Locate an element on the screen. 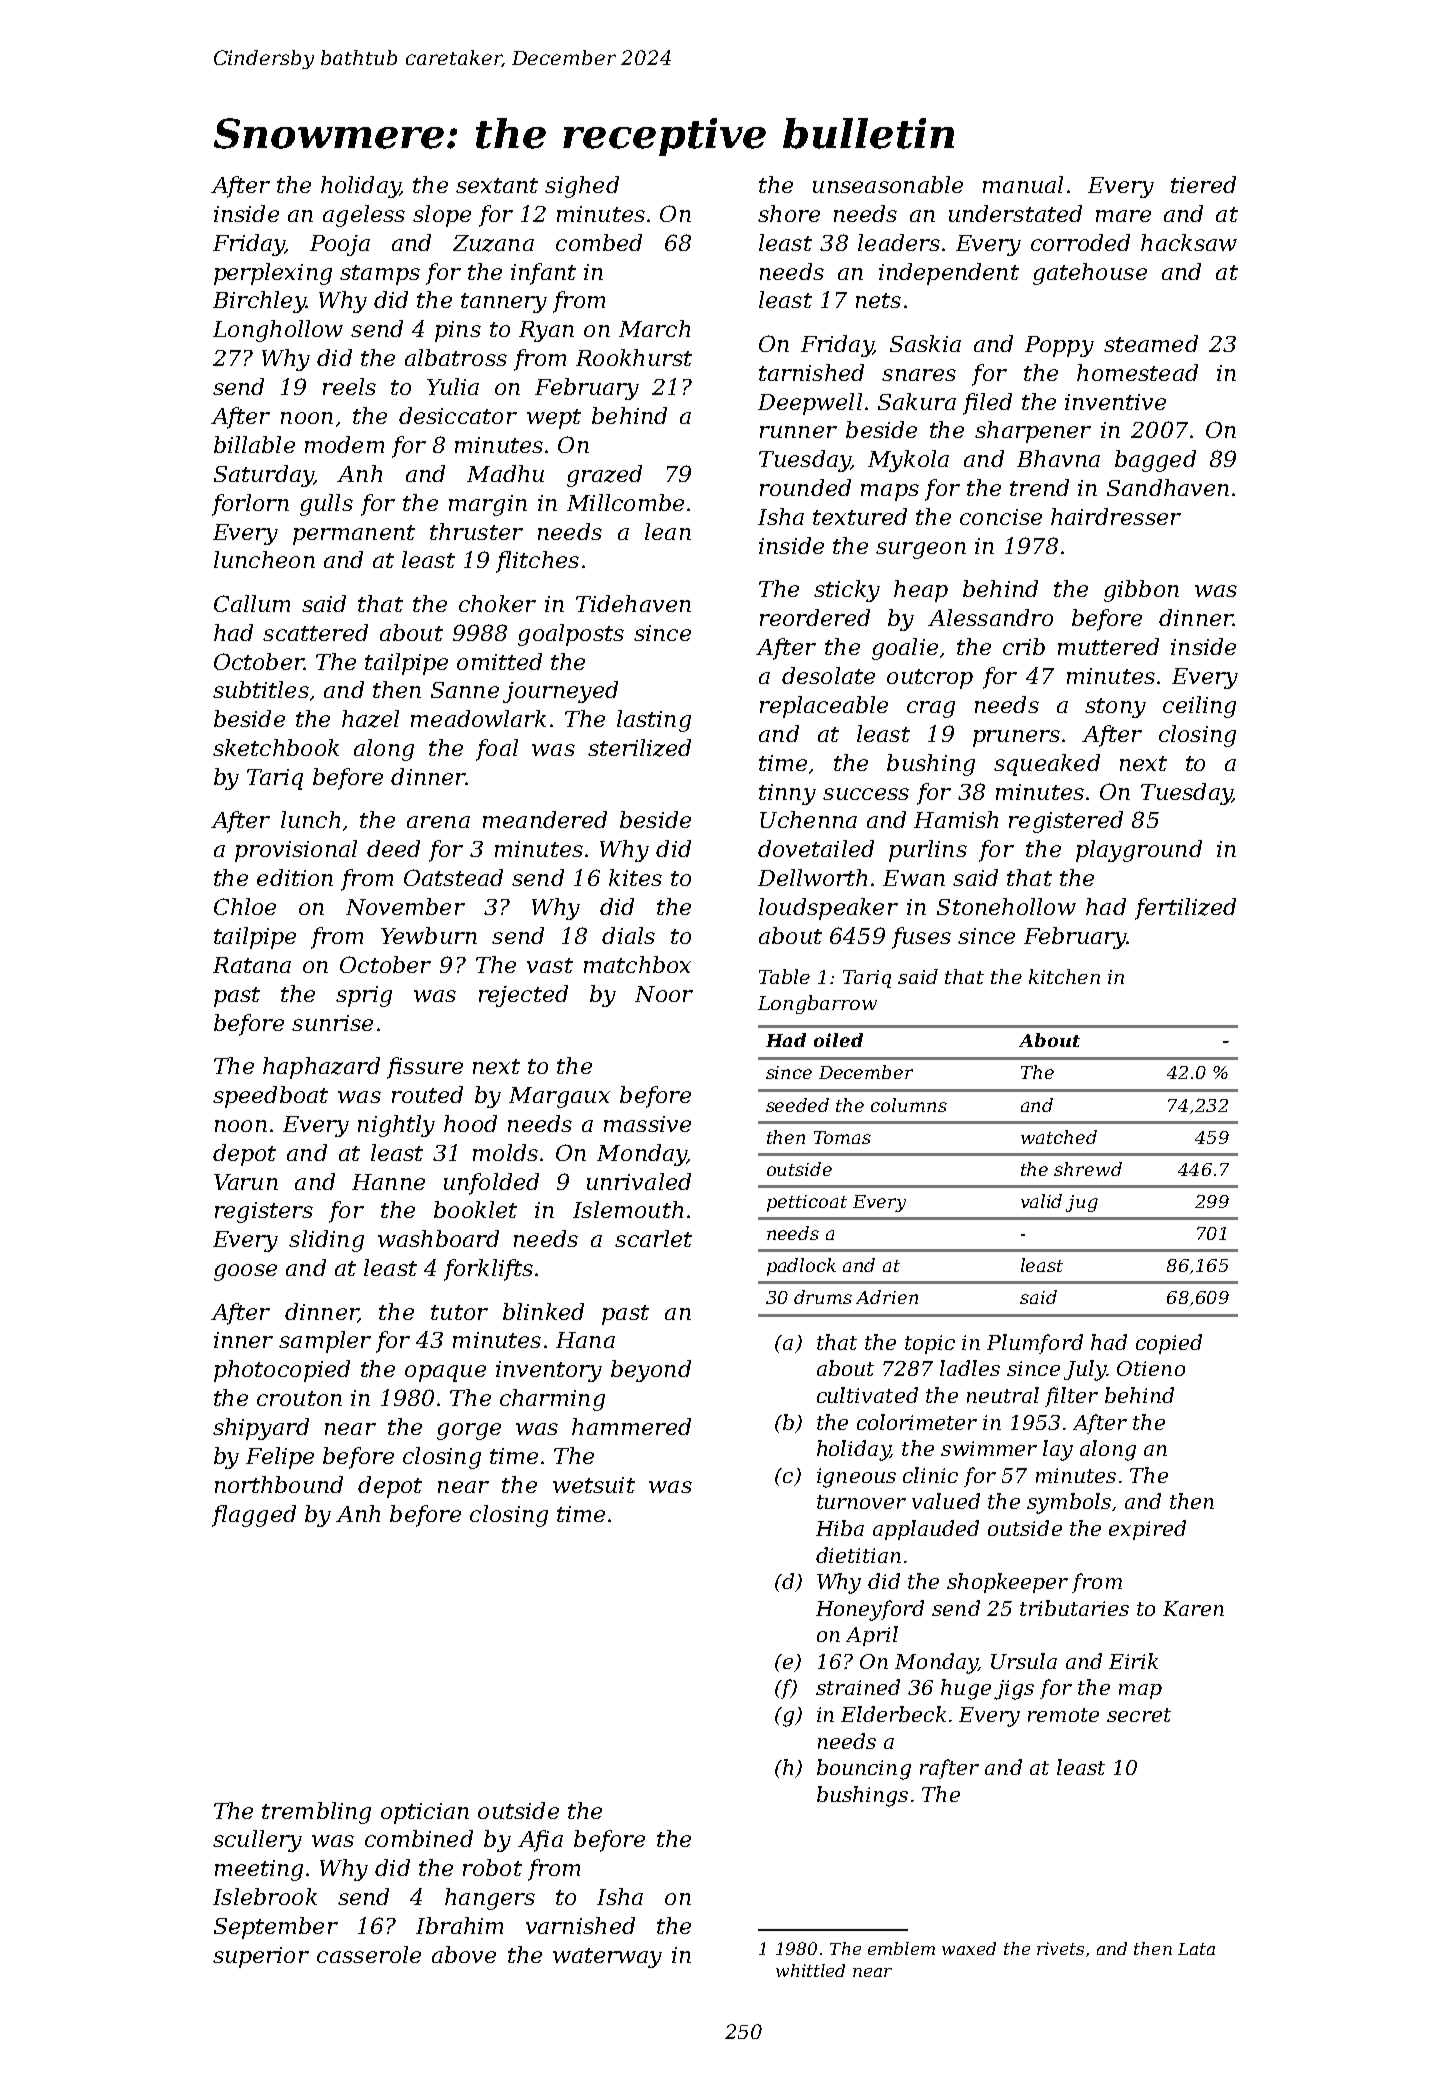  concise is located at coordinates (1001, 517).
